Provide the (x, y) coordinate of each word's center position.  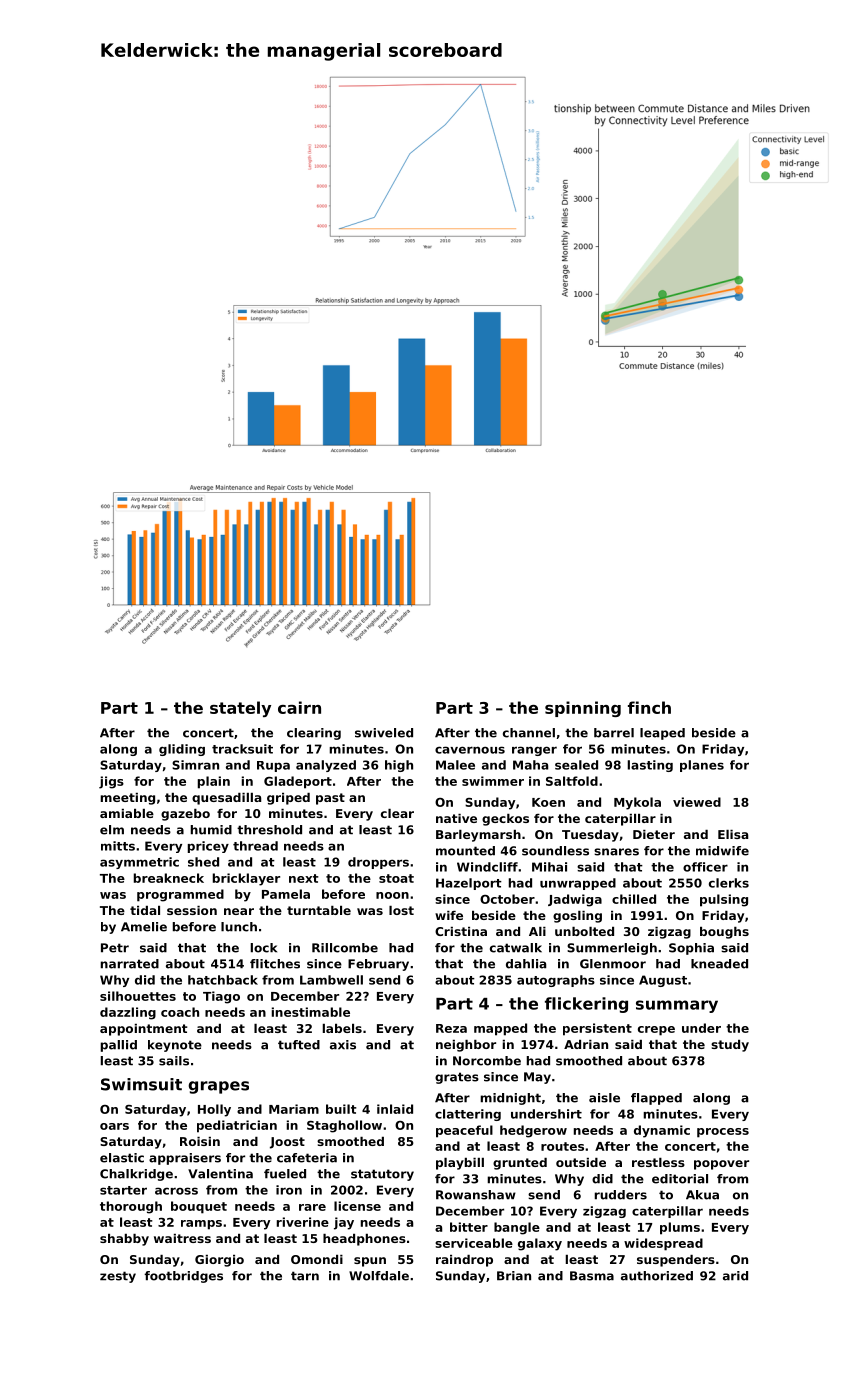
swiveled (384, 733)
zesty (118, 1277)
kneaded (719, 964)
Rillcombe (345, 948)
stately (240, 709)
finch (649, 707)
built (341, 1109)
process (723, 1133)
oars (114, 1126)
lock (264, 948)
